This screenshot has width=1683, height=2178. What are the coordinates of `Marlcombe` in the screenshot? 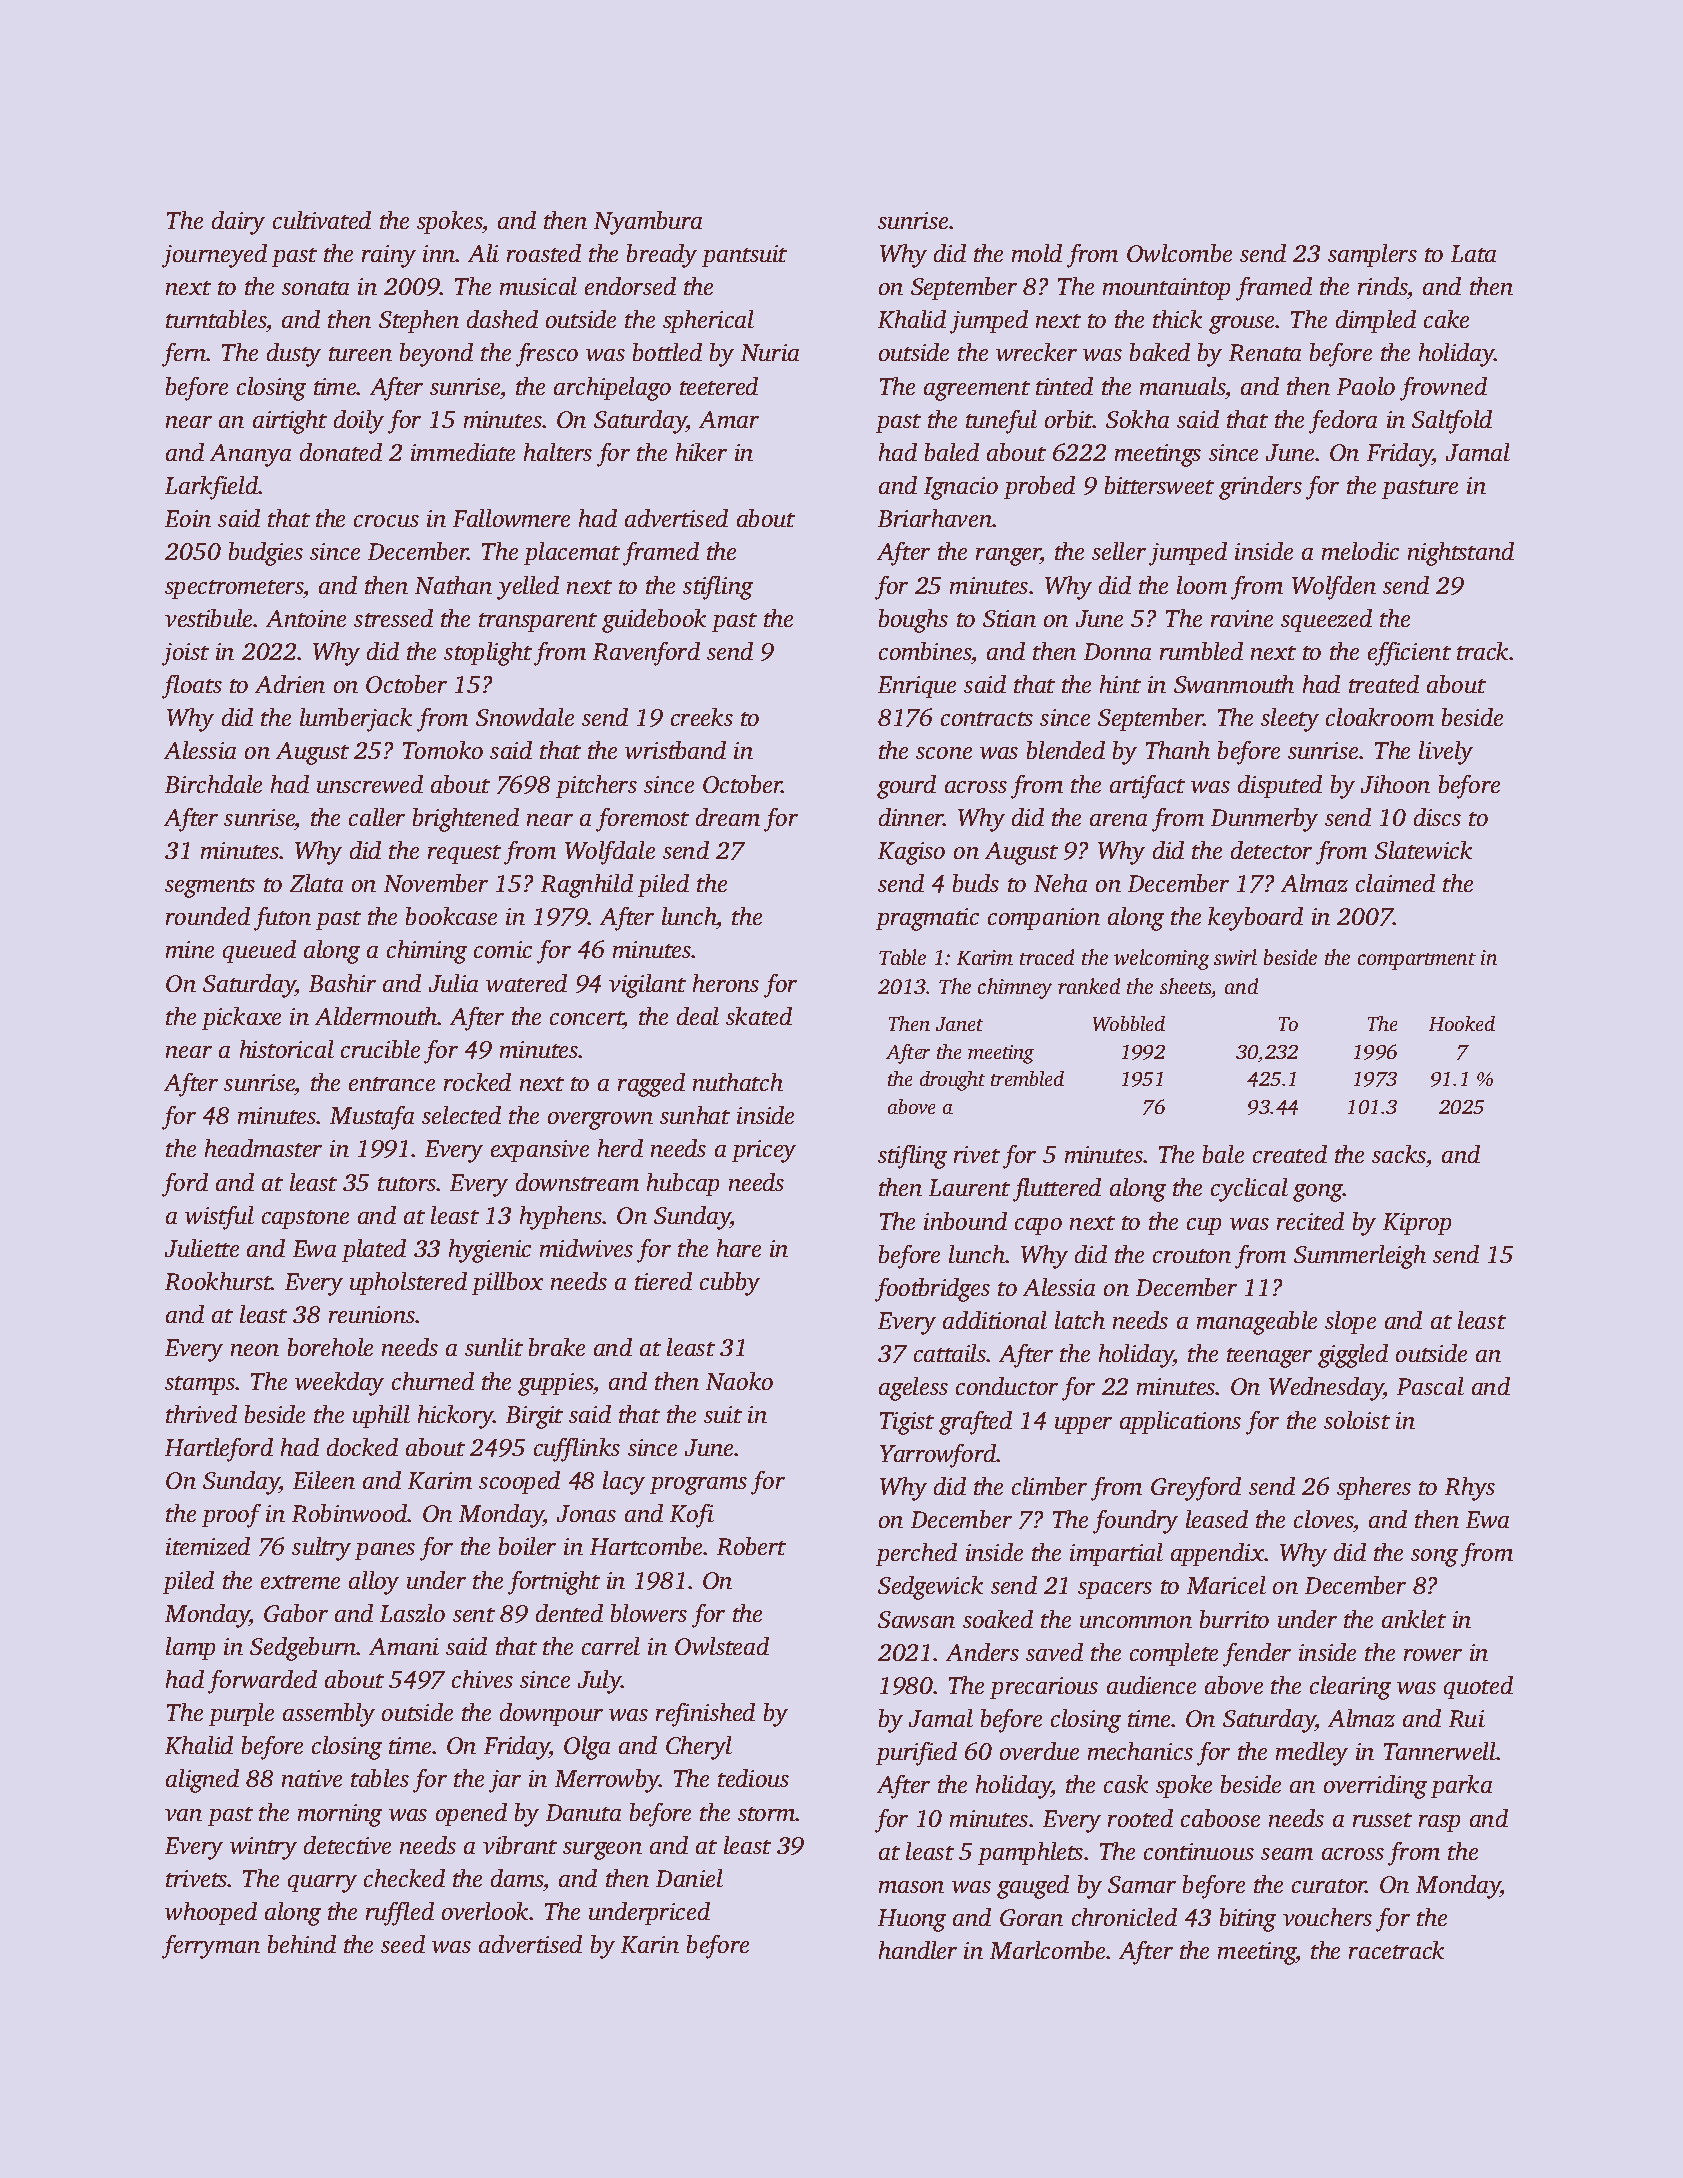 It's located at (1047, 1950).
